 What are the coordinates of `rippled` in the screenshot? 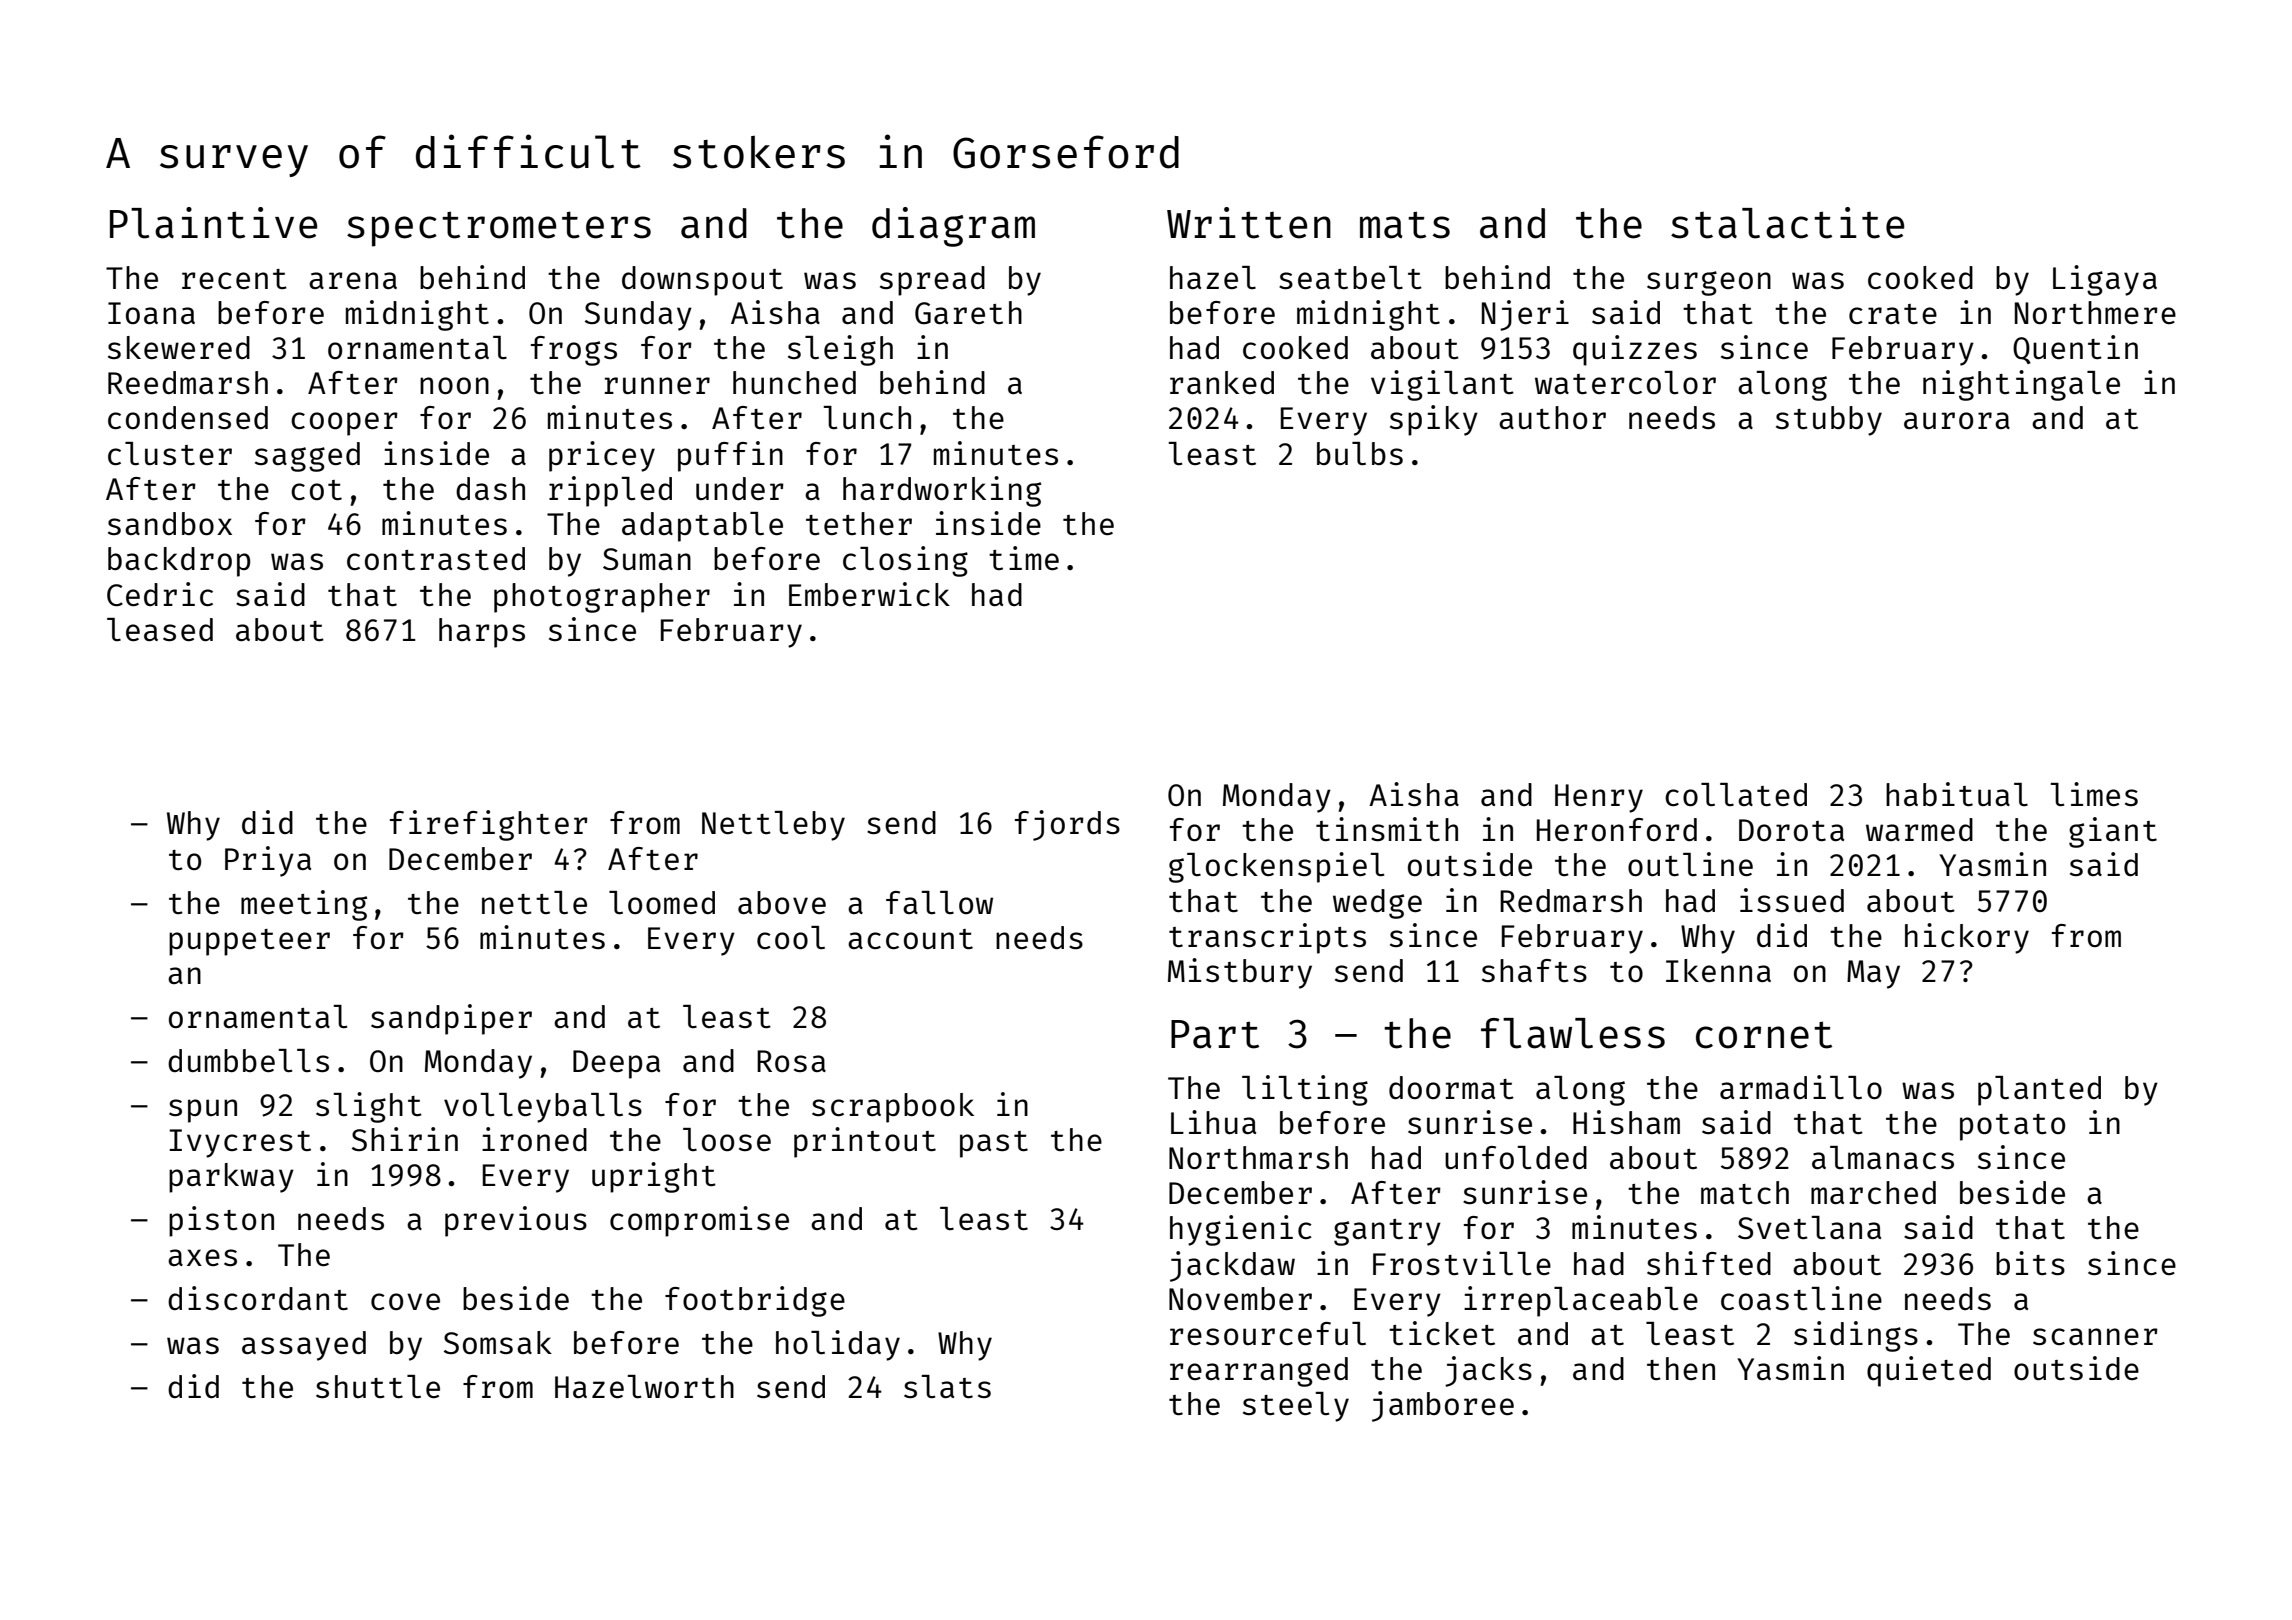 It's located at (610, 491).
